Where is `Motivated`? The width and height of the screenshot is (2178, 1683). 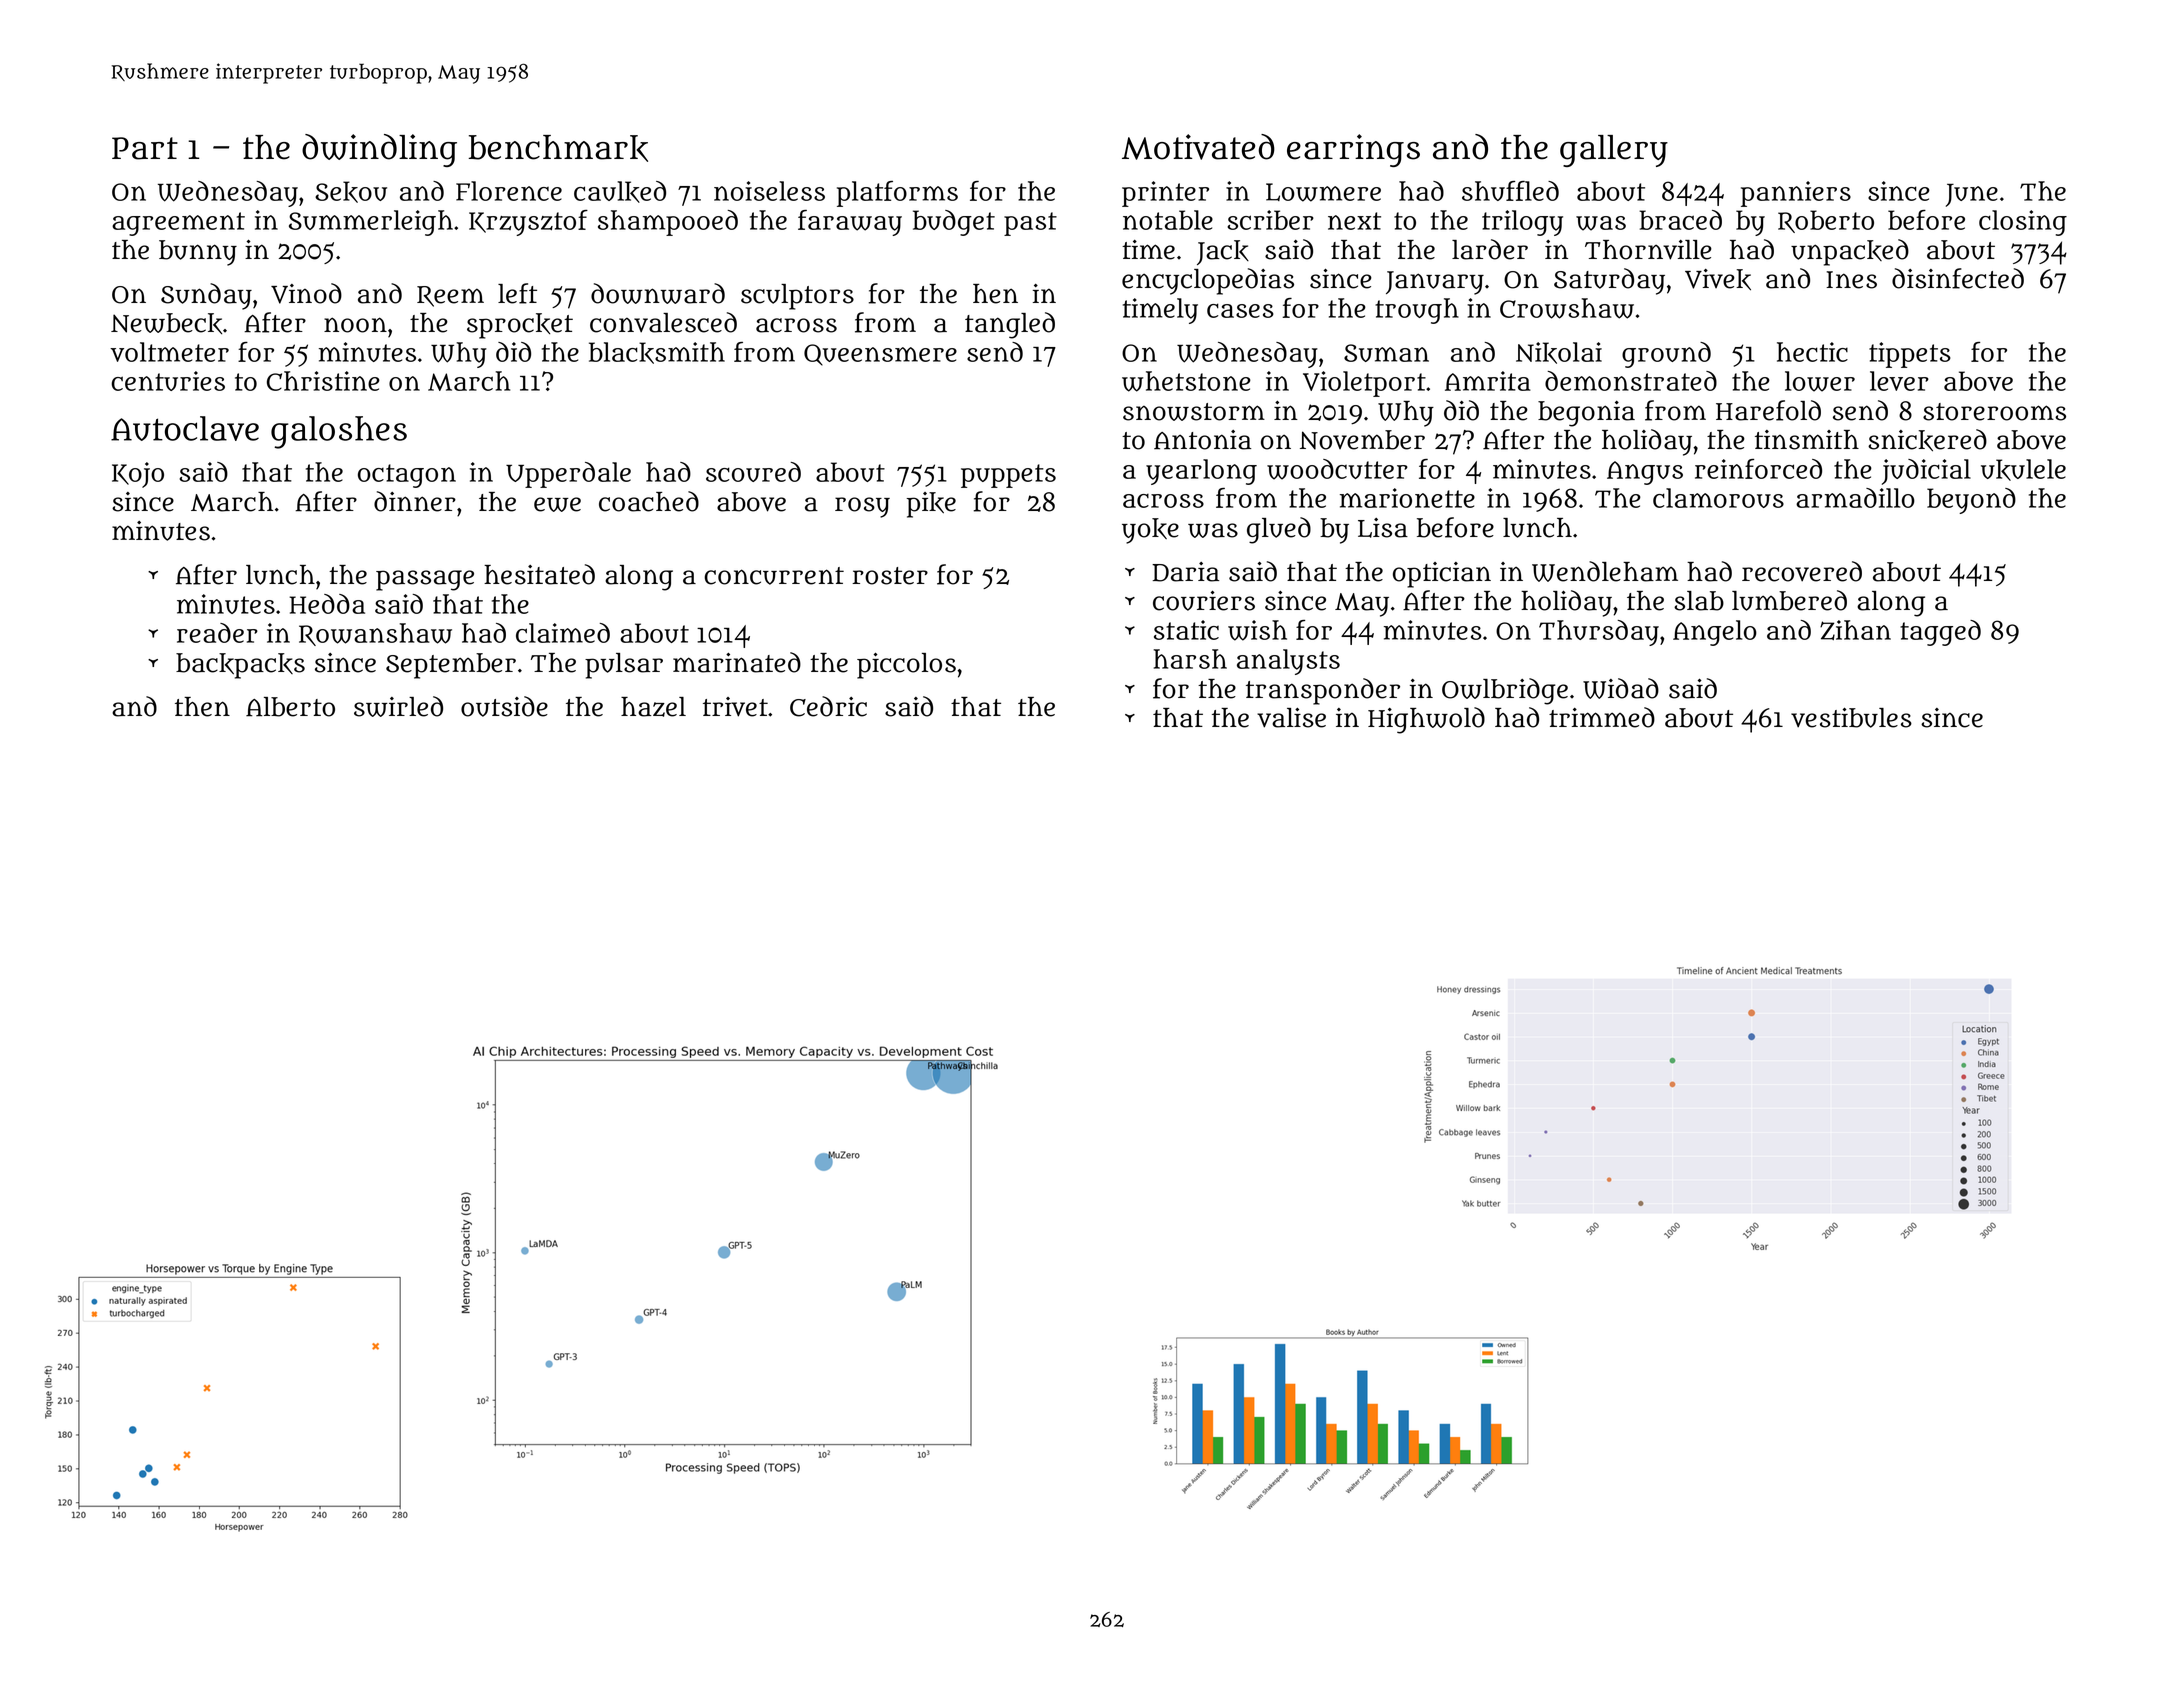 Motivated is located at coordinates (1198, 147).
